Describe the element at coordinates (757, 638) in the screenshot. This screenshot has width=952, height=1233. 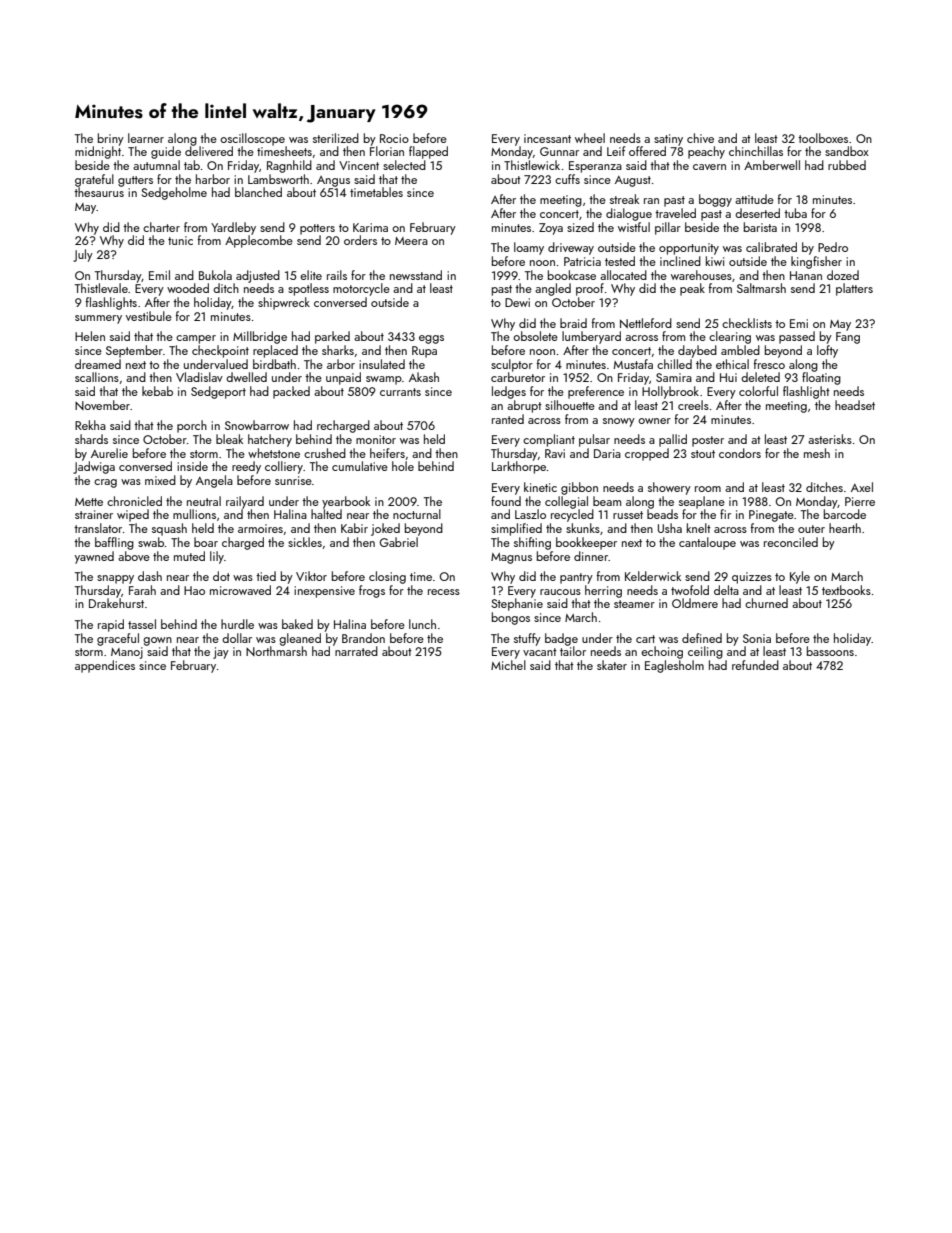
I see `Sonia` at that location.
